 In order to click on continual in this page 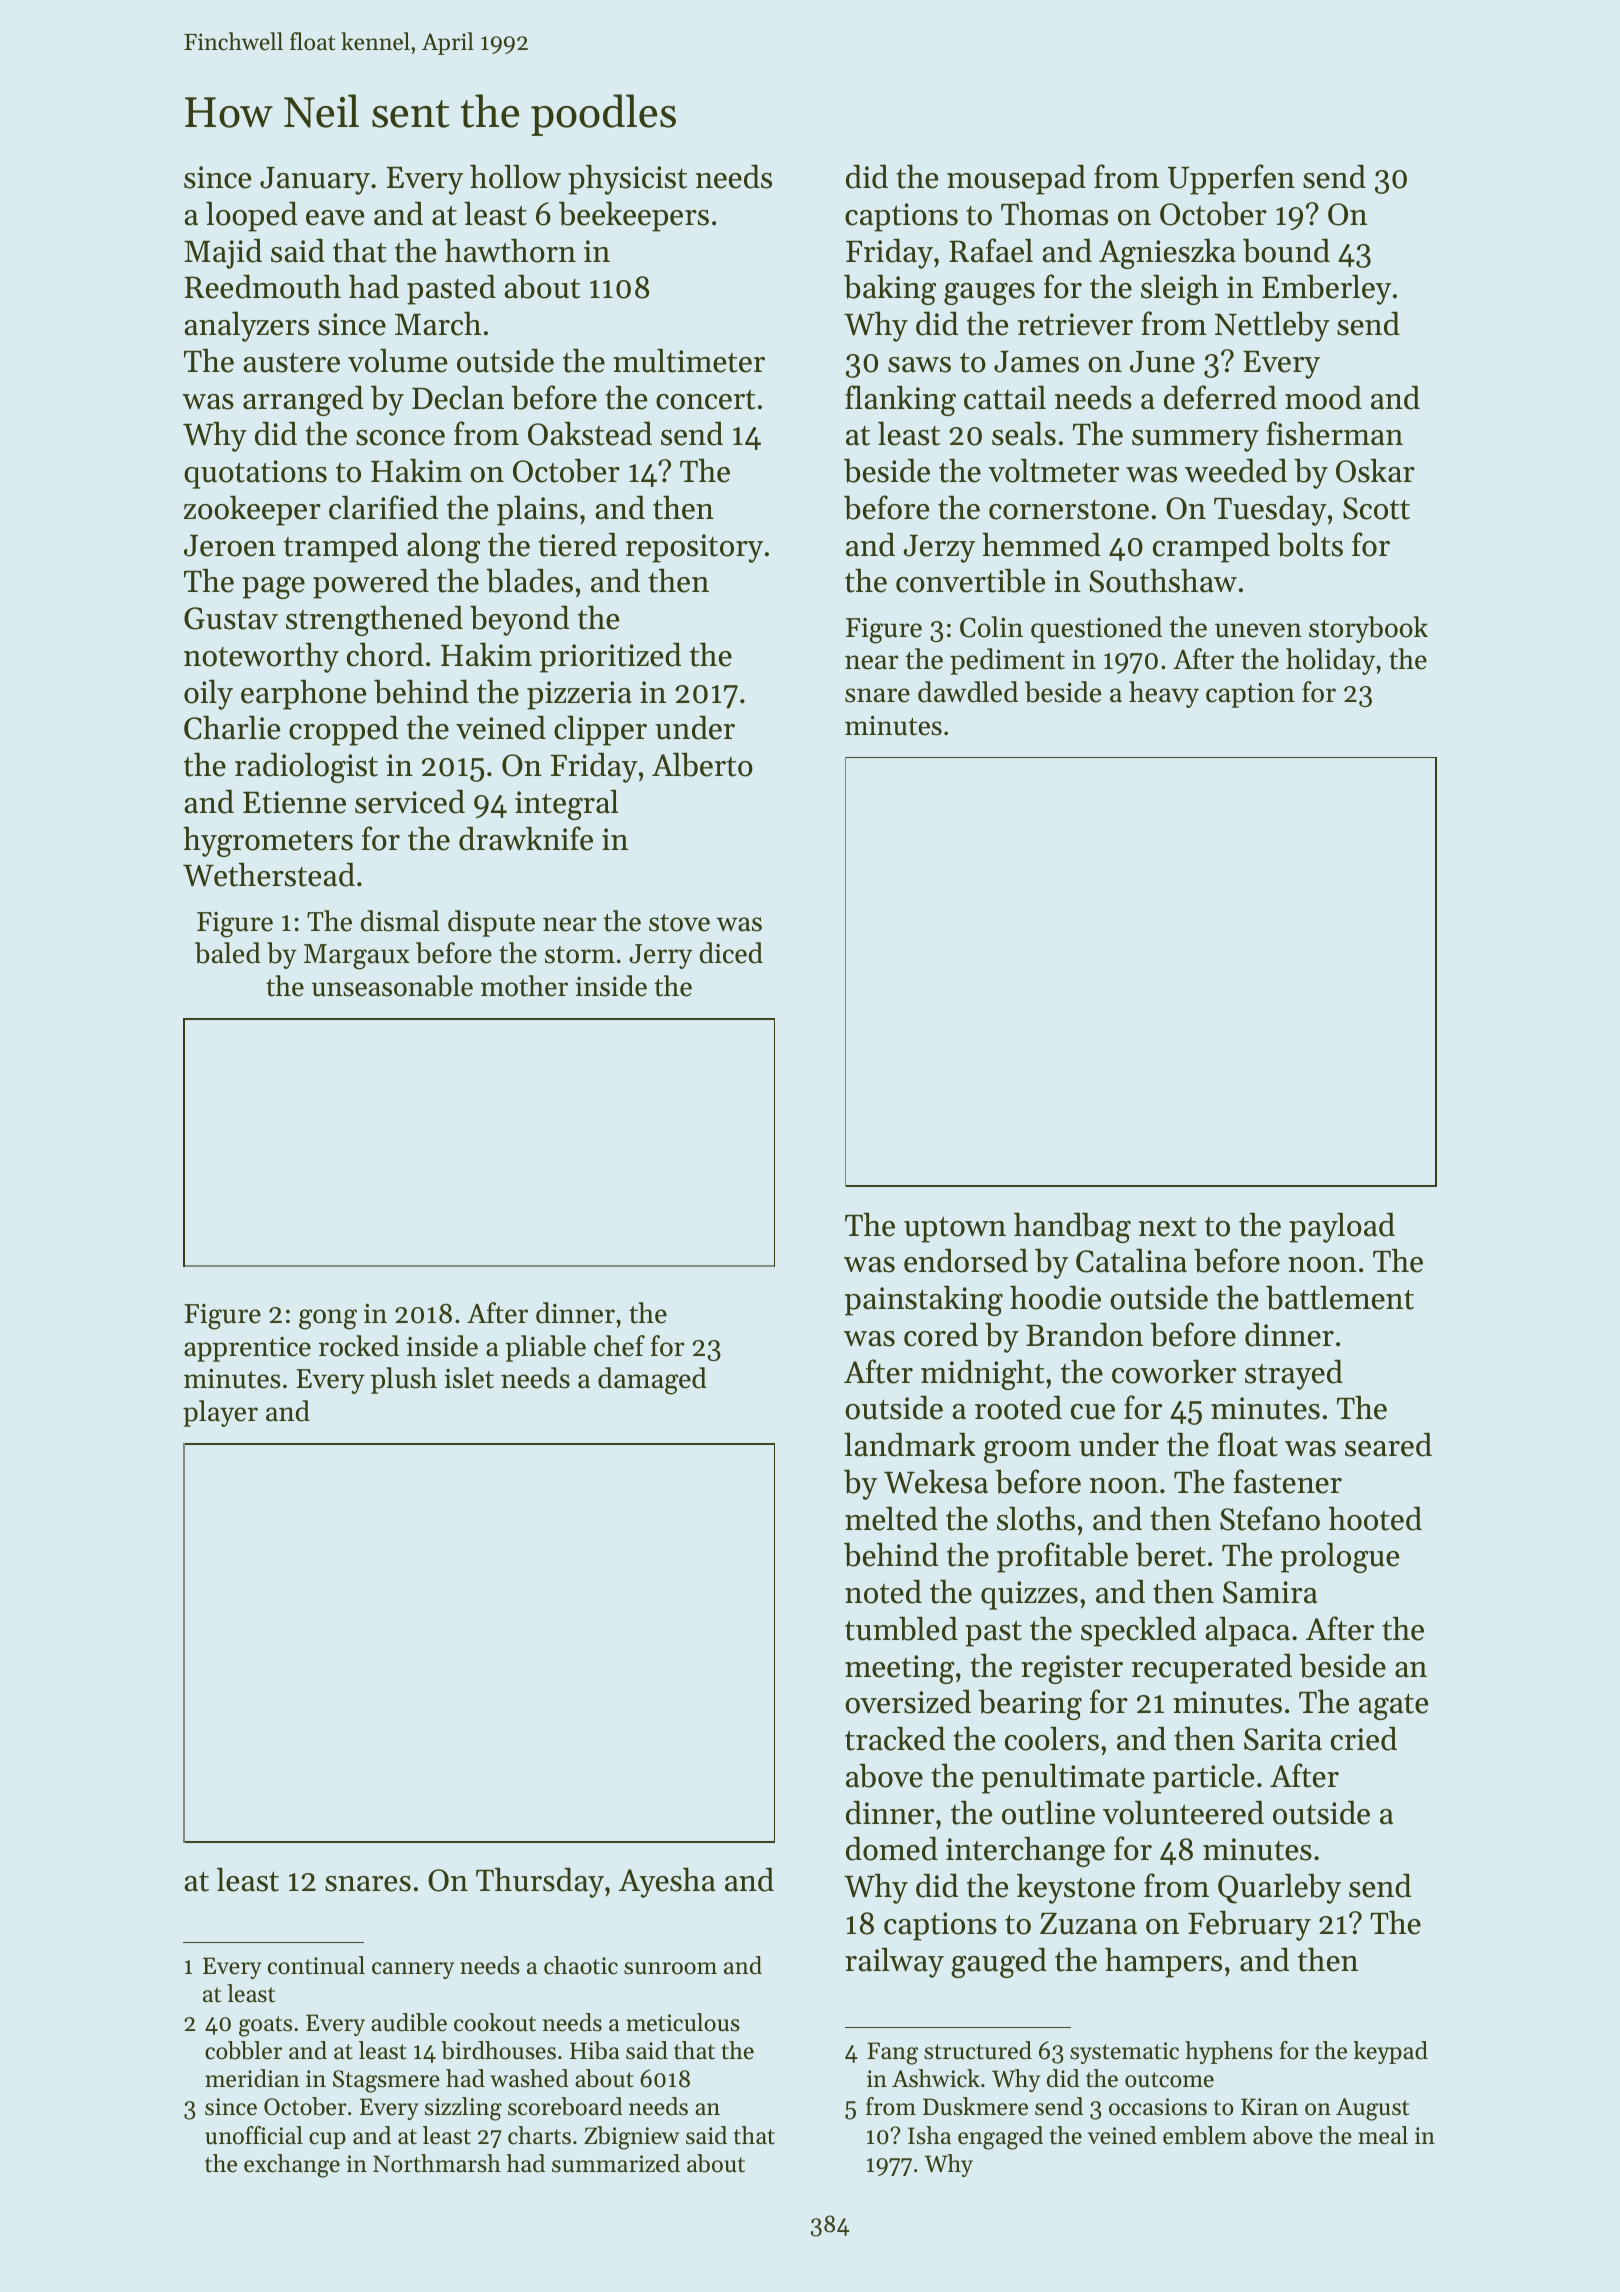, I will do `click(316, 1965)`.
